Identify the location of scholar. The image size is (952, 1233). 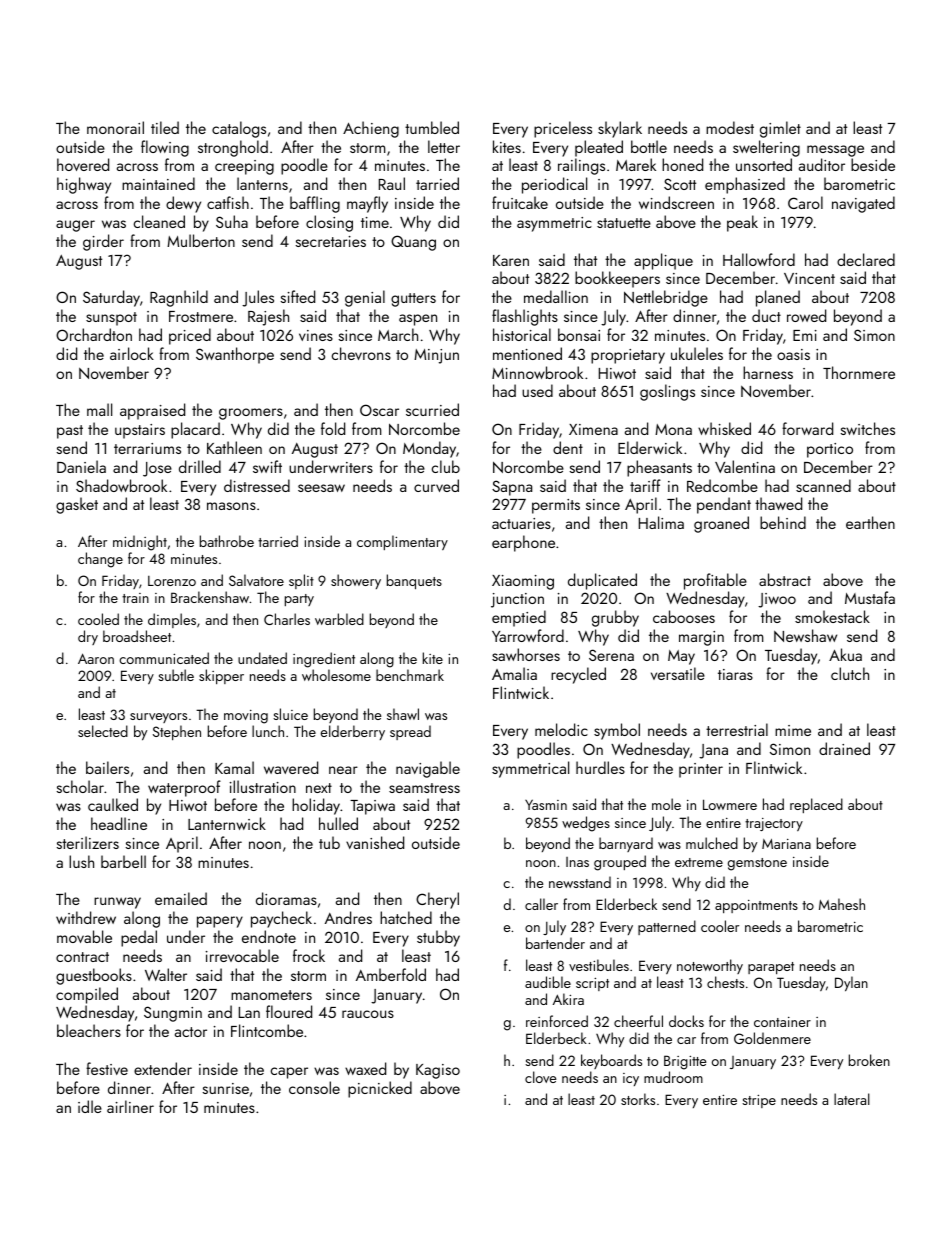
(80, 786).
